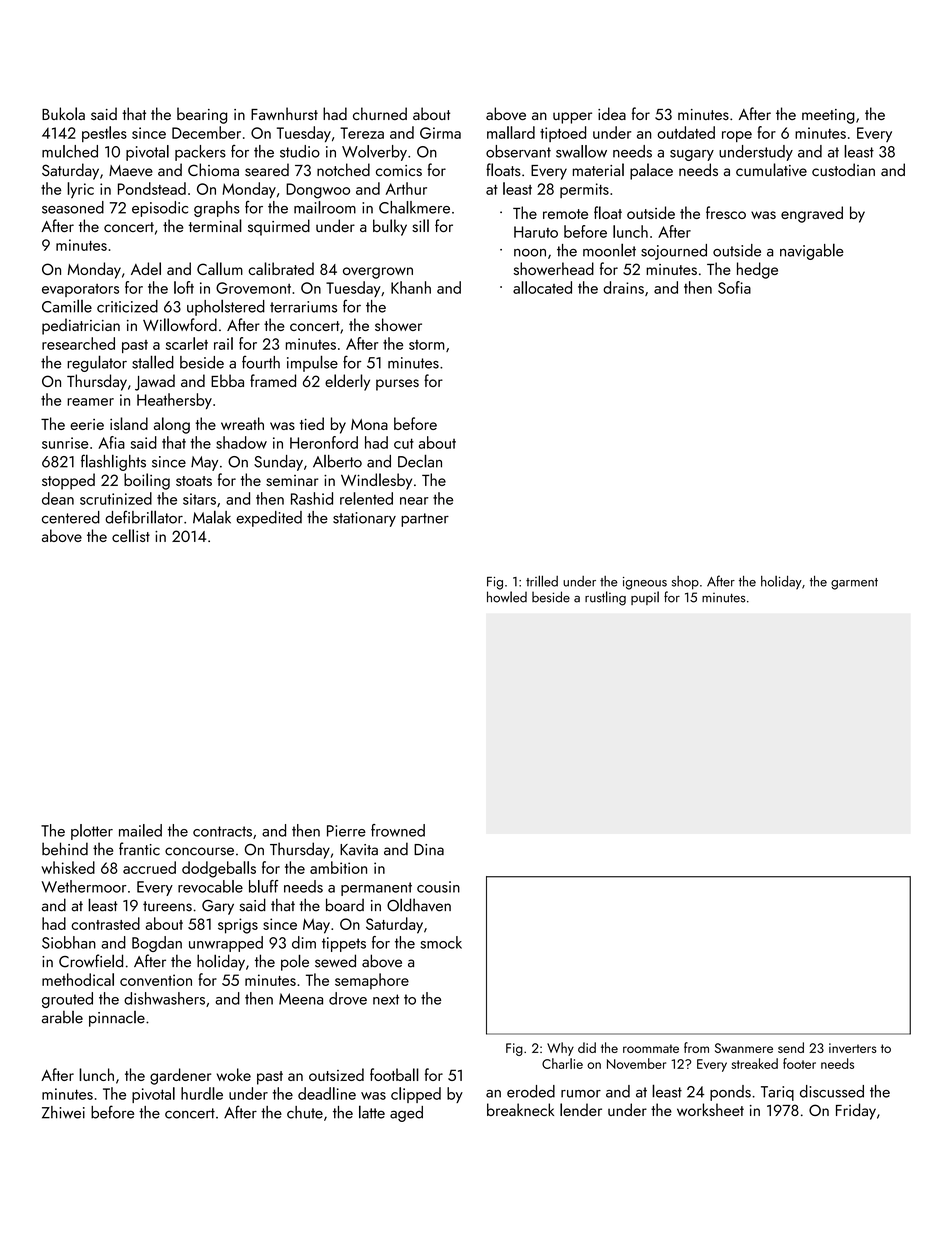 Image resolution: width=952 pixels, height=1233 pixels. What do you see at coordinates (440, 133) in the screenshot?
I see `Girma` at bounding box center [440, 133].
